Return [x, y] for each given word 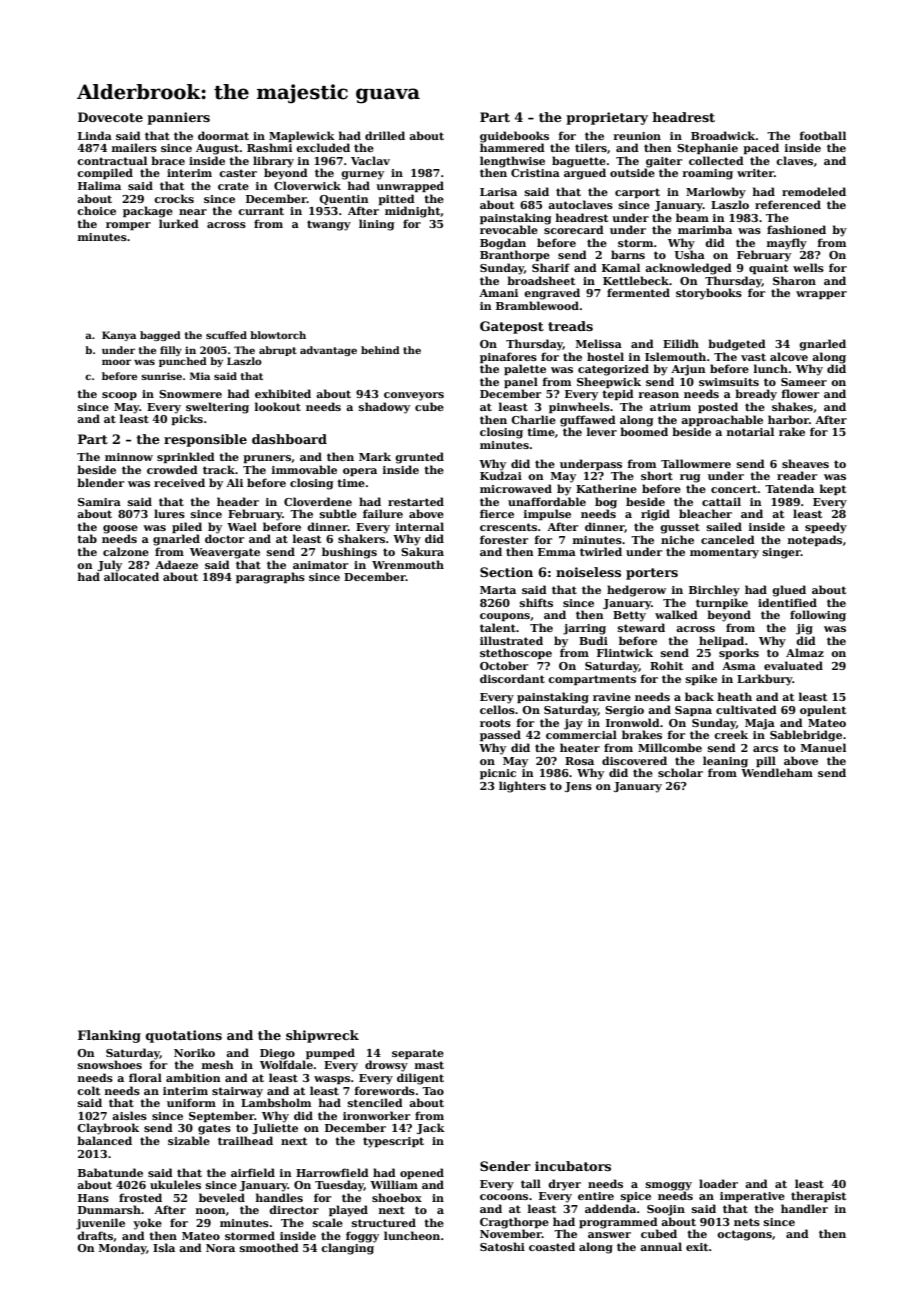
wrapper [821, 295]
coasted [552, 1246]
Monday [122, 1249]
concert [734, 489]
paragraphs [270, 578]
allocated [131, 576]
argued [585, 174]
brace [168, 160]
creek [731, 734]
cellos [497, 709]
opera [360, 472]
